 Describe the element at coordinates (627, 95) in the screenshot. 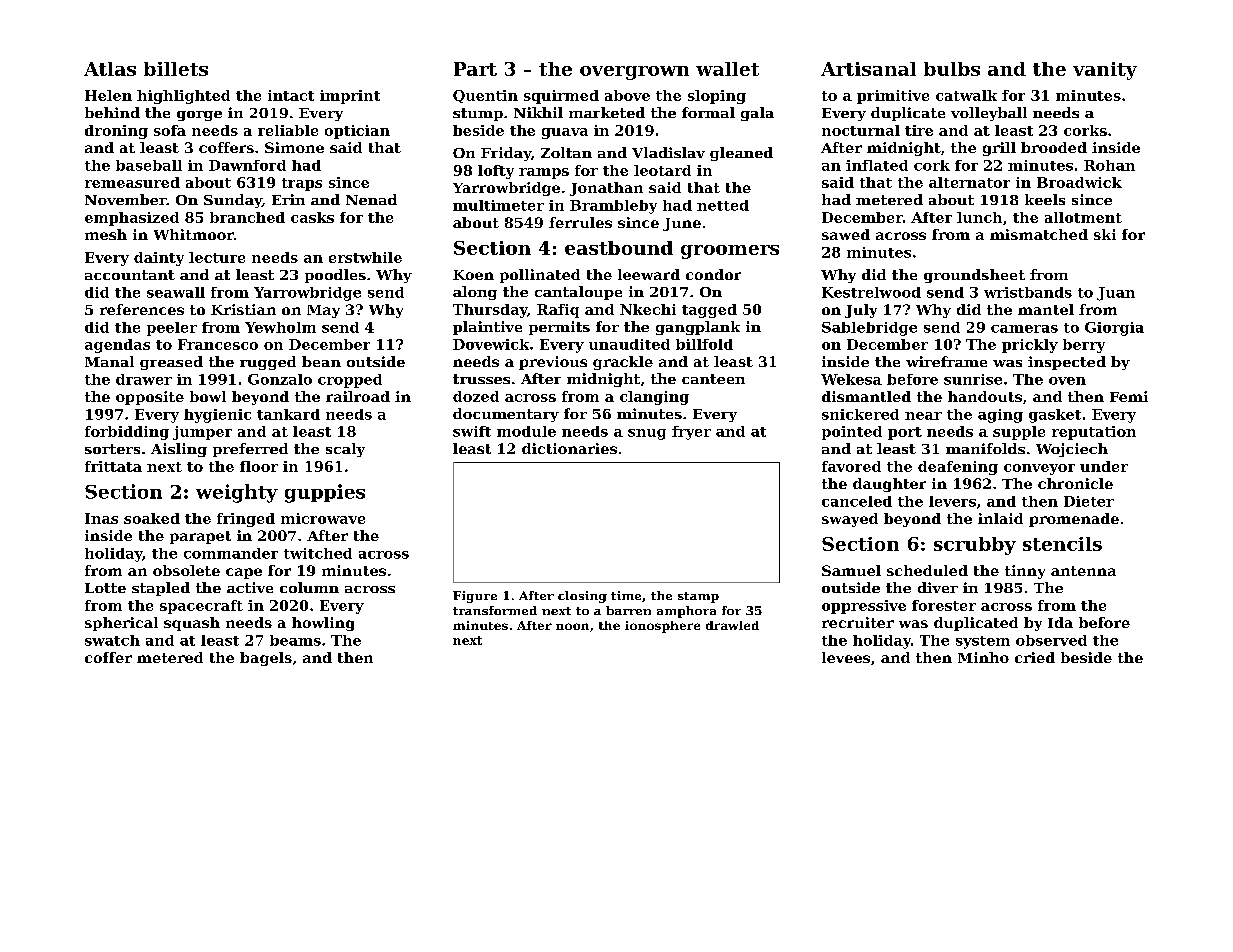

I see `above` at that location.
